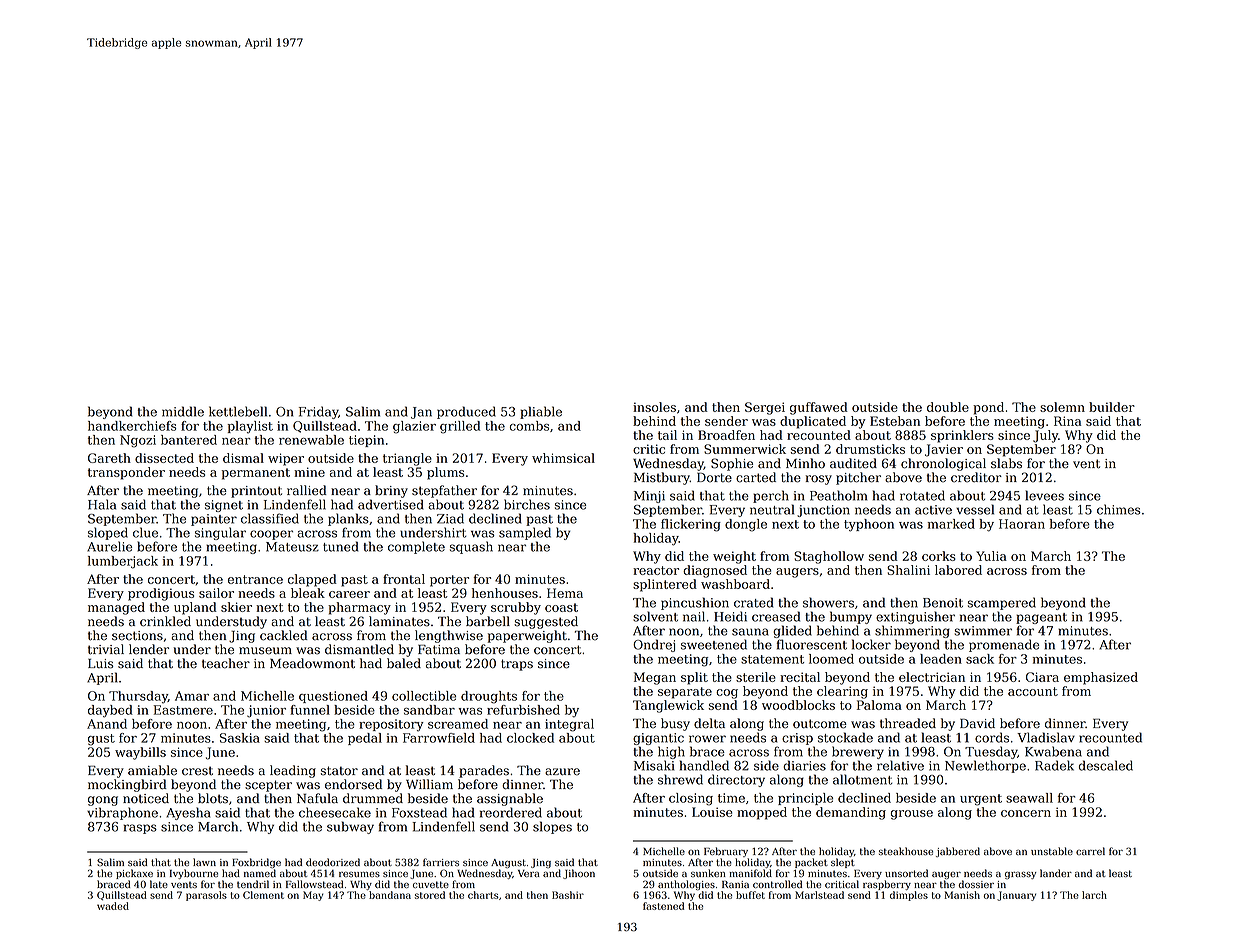 This screenshot has width=1233, height=952. I want to click on combs, so click(529, 426).
